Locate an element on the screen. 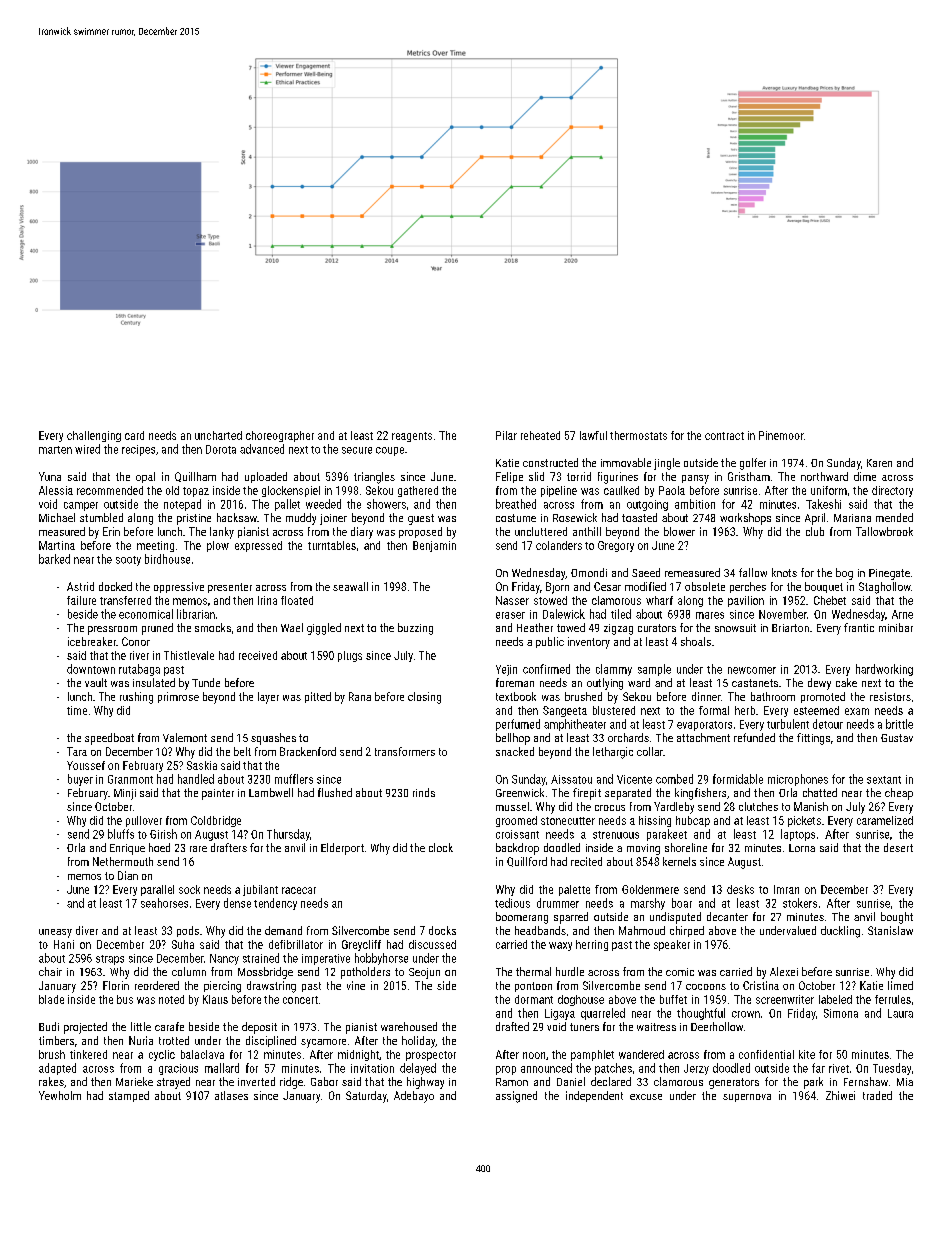 This screenshot has height=1233, width=952. stamped is located at coordinates (129, 1096).
